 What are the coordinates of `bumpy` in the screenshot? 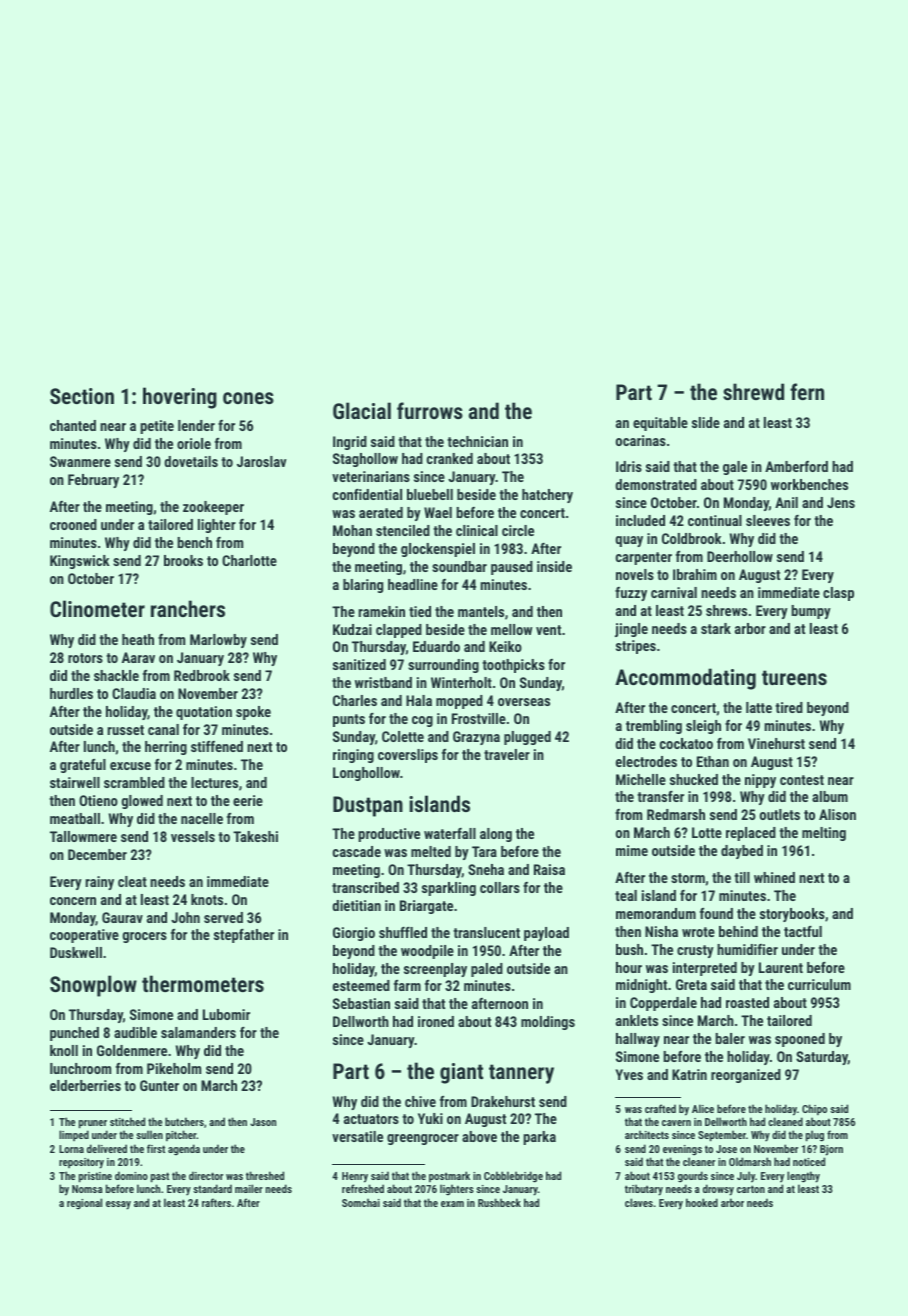 It's located at (811, 612).
